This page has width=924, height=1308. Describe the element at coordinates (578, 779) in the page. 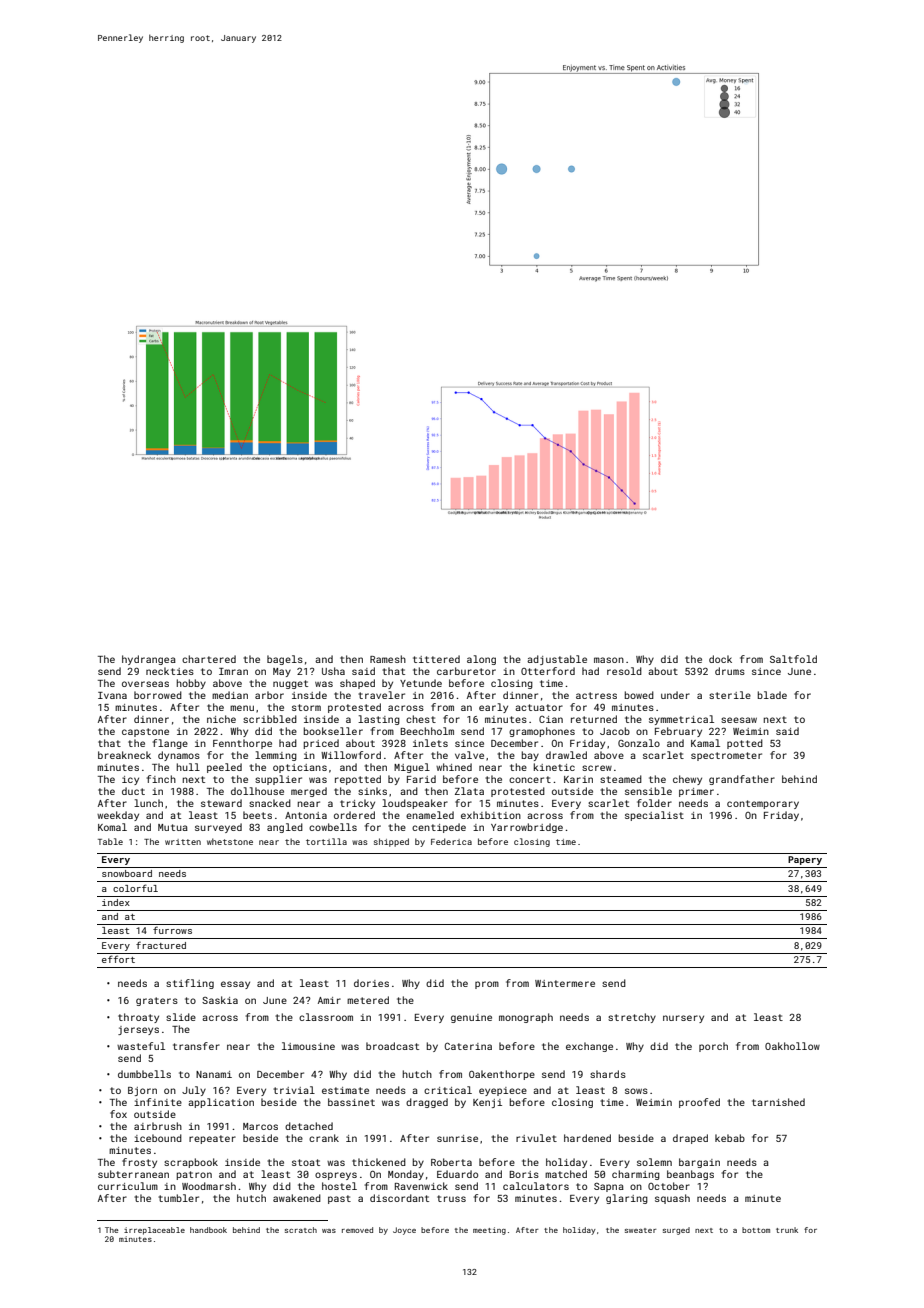

I see `Karin` at that location.
